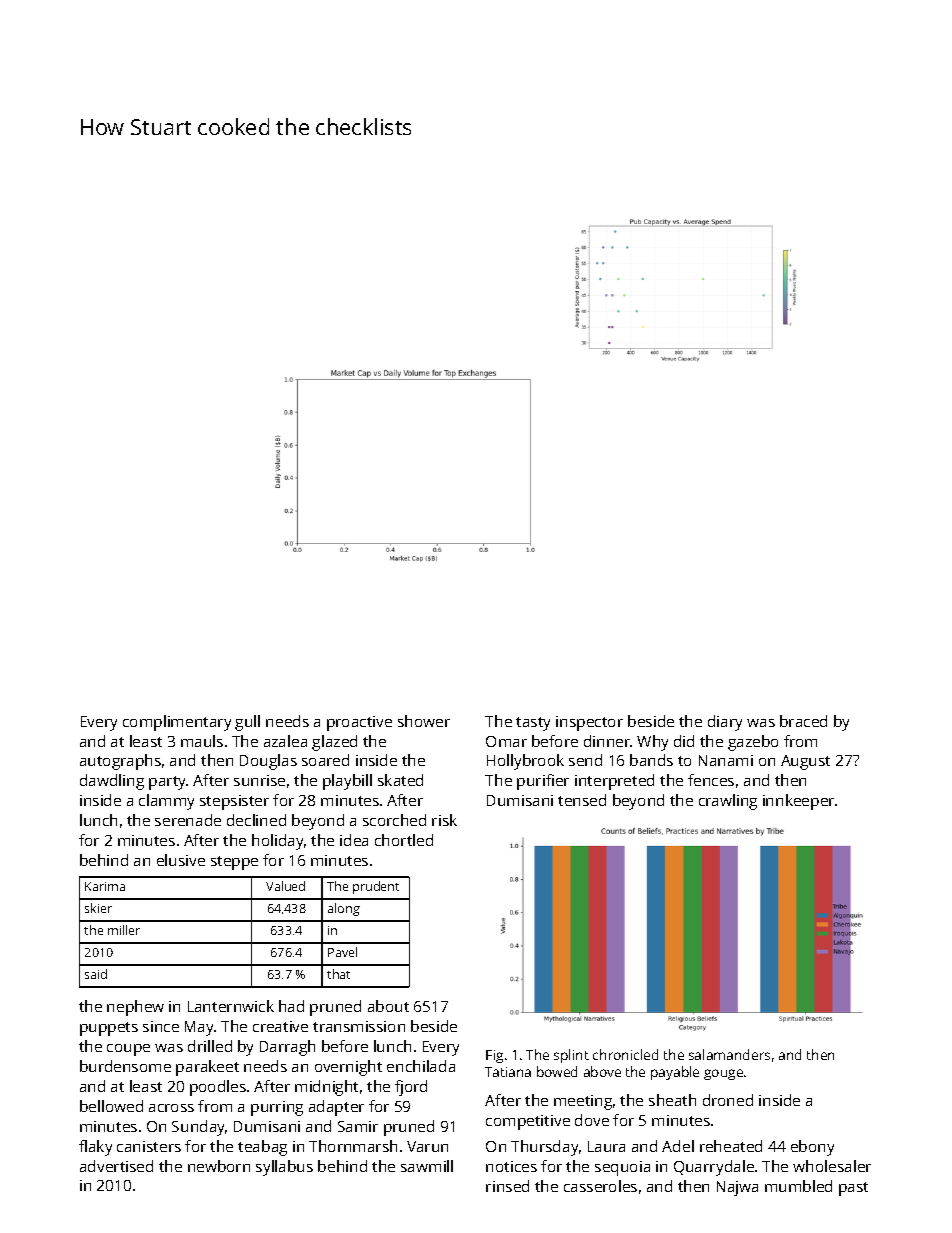  I want to click on syllabus, so click(284, 1168).
